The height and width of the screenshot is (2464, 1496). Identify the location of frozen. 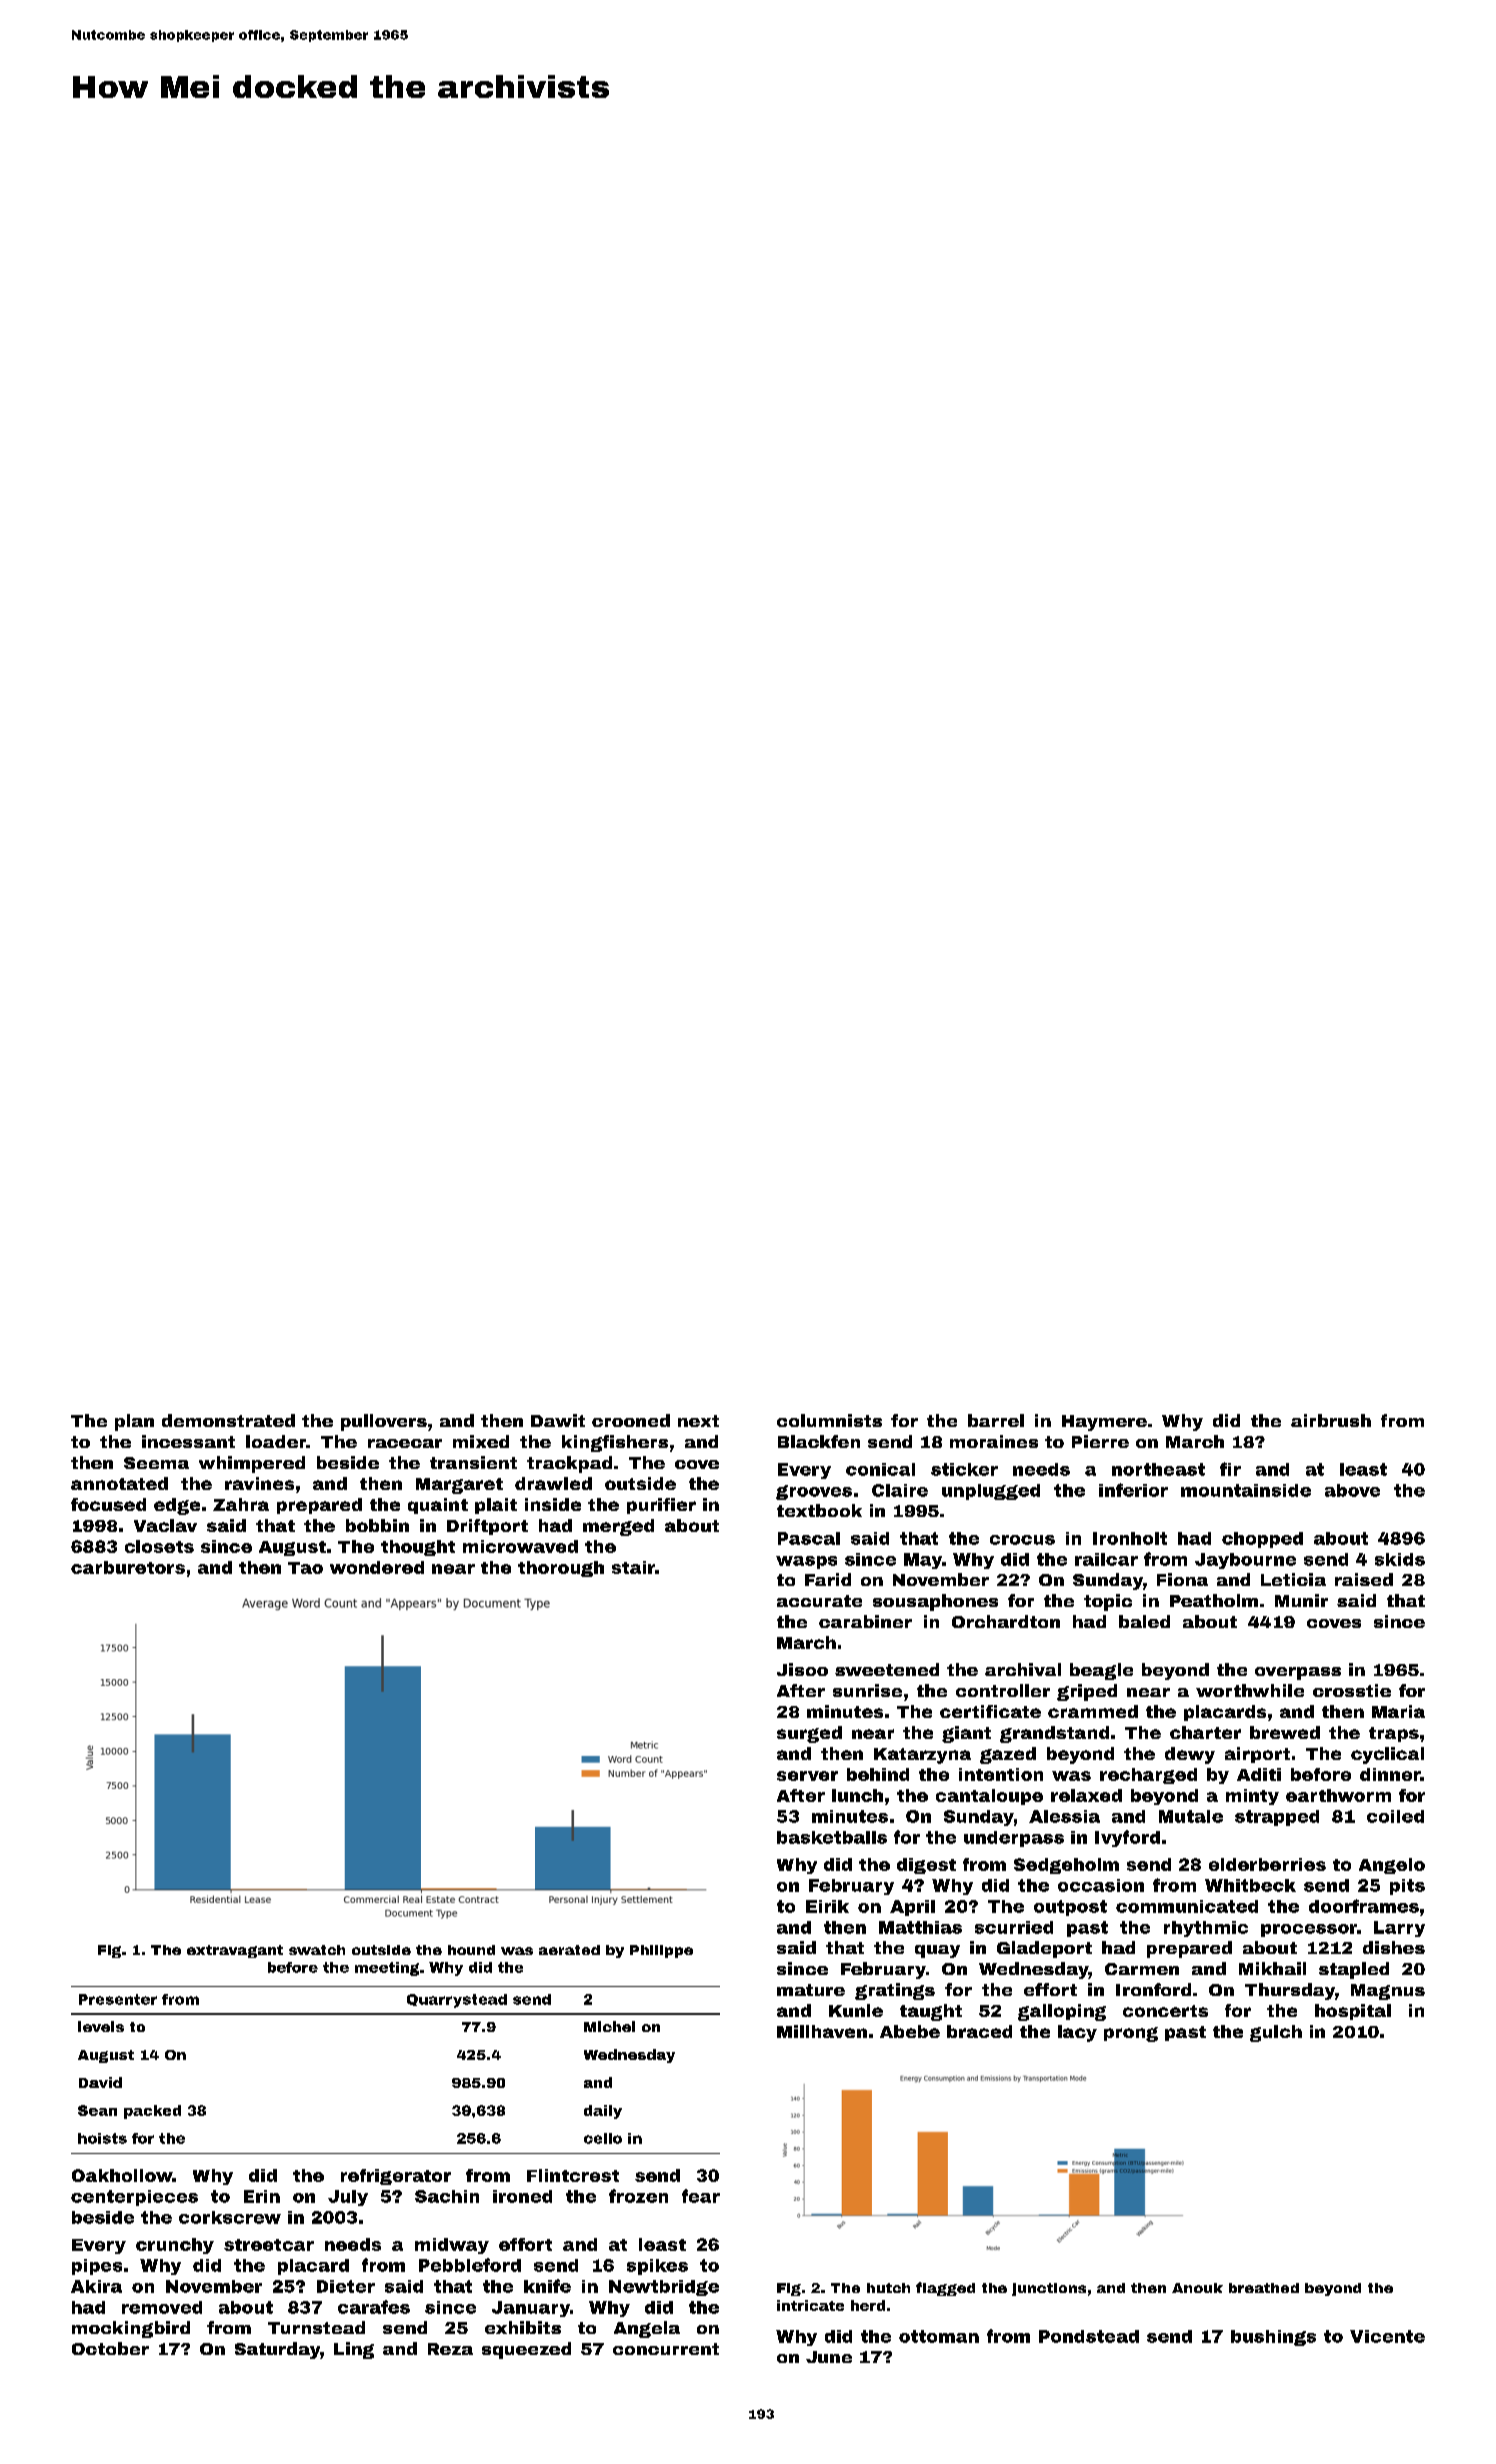
(638, 2196).
